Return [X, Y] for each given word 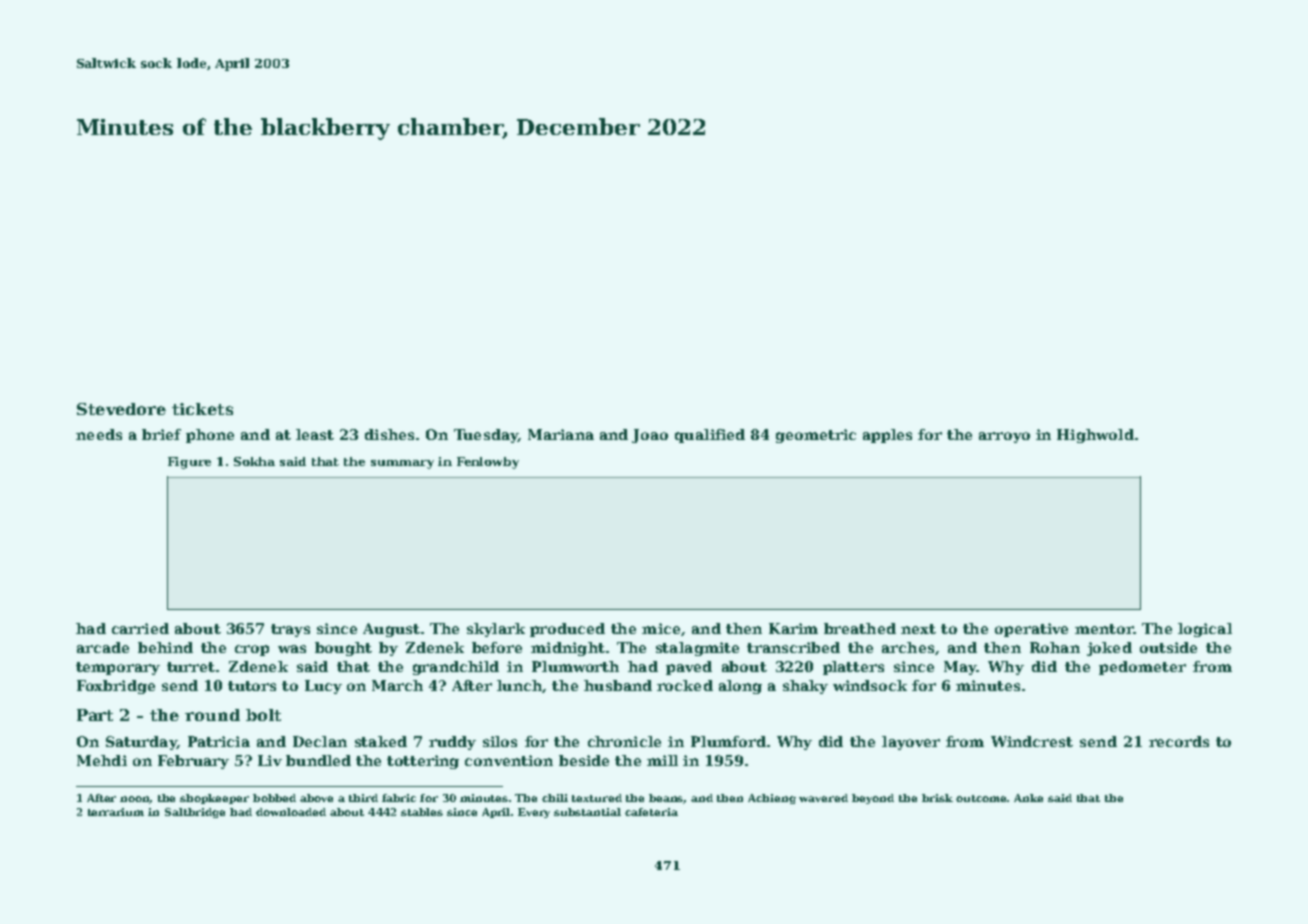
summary [402, 464]
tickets [202, 409]
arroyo [1004, 437]
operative [1031, 630]
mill [662, 760]
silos [500, 741]
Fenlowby [488, 463]
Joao [650, 436]
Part [95, 715]
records [1179, 741]
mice [661, 628]
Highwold [1095, 436]
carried [140, 628]
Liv [270, 760]
